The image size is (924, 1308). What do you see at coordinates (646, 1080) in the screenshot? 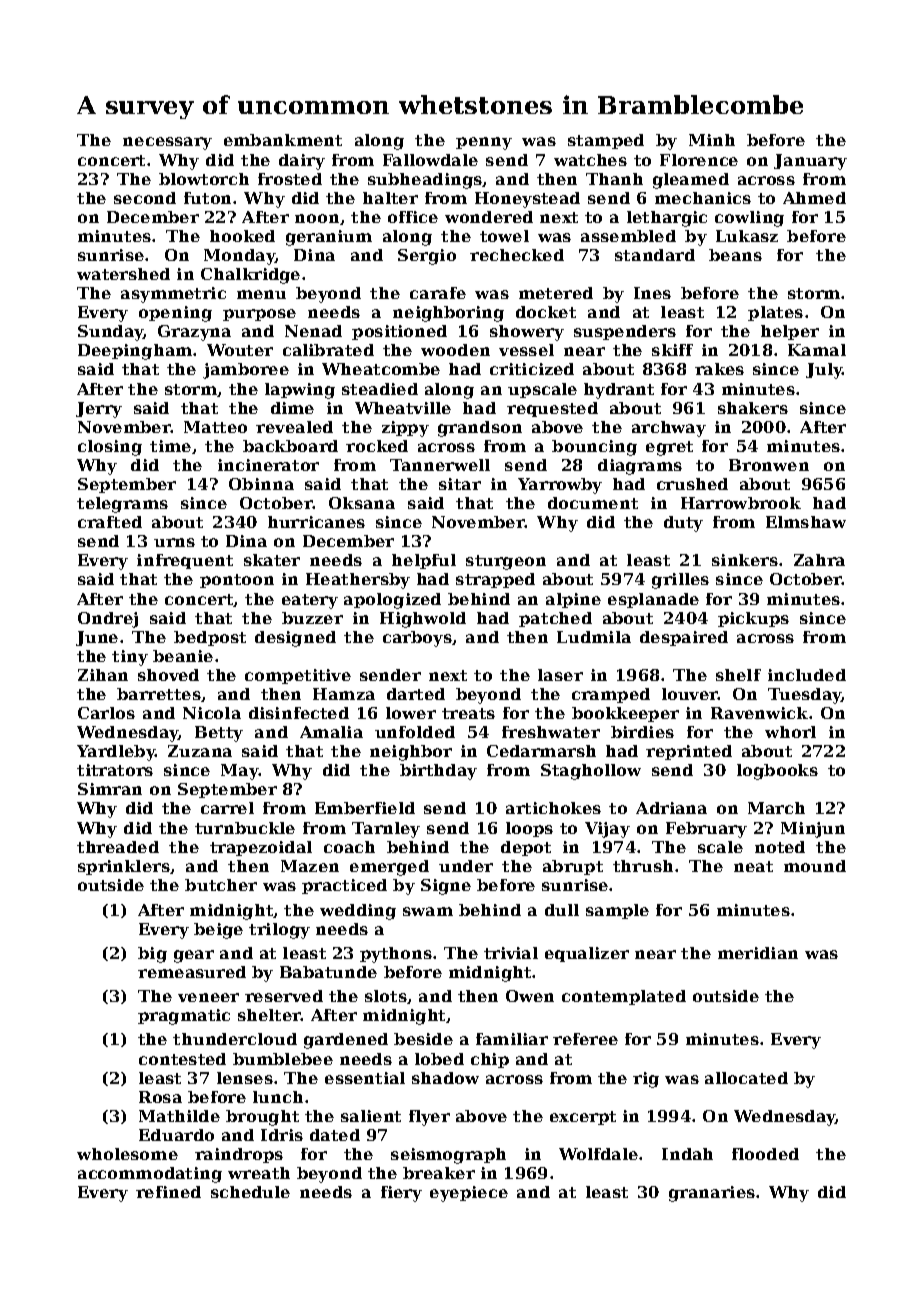
I see `rig` at bounding box center [646, 1080].
